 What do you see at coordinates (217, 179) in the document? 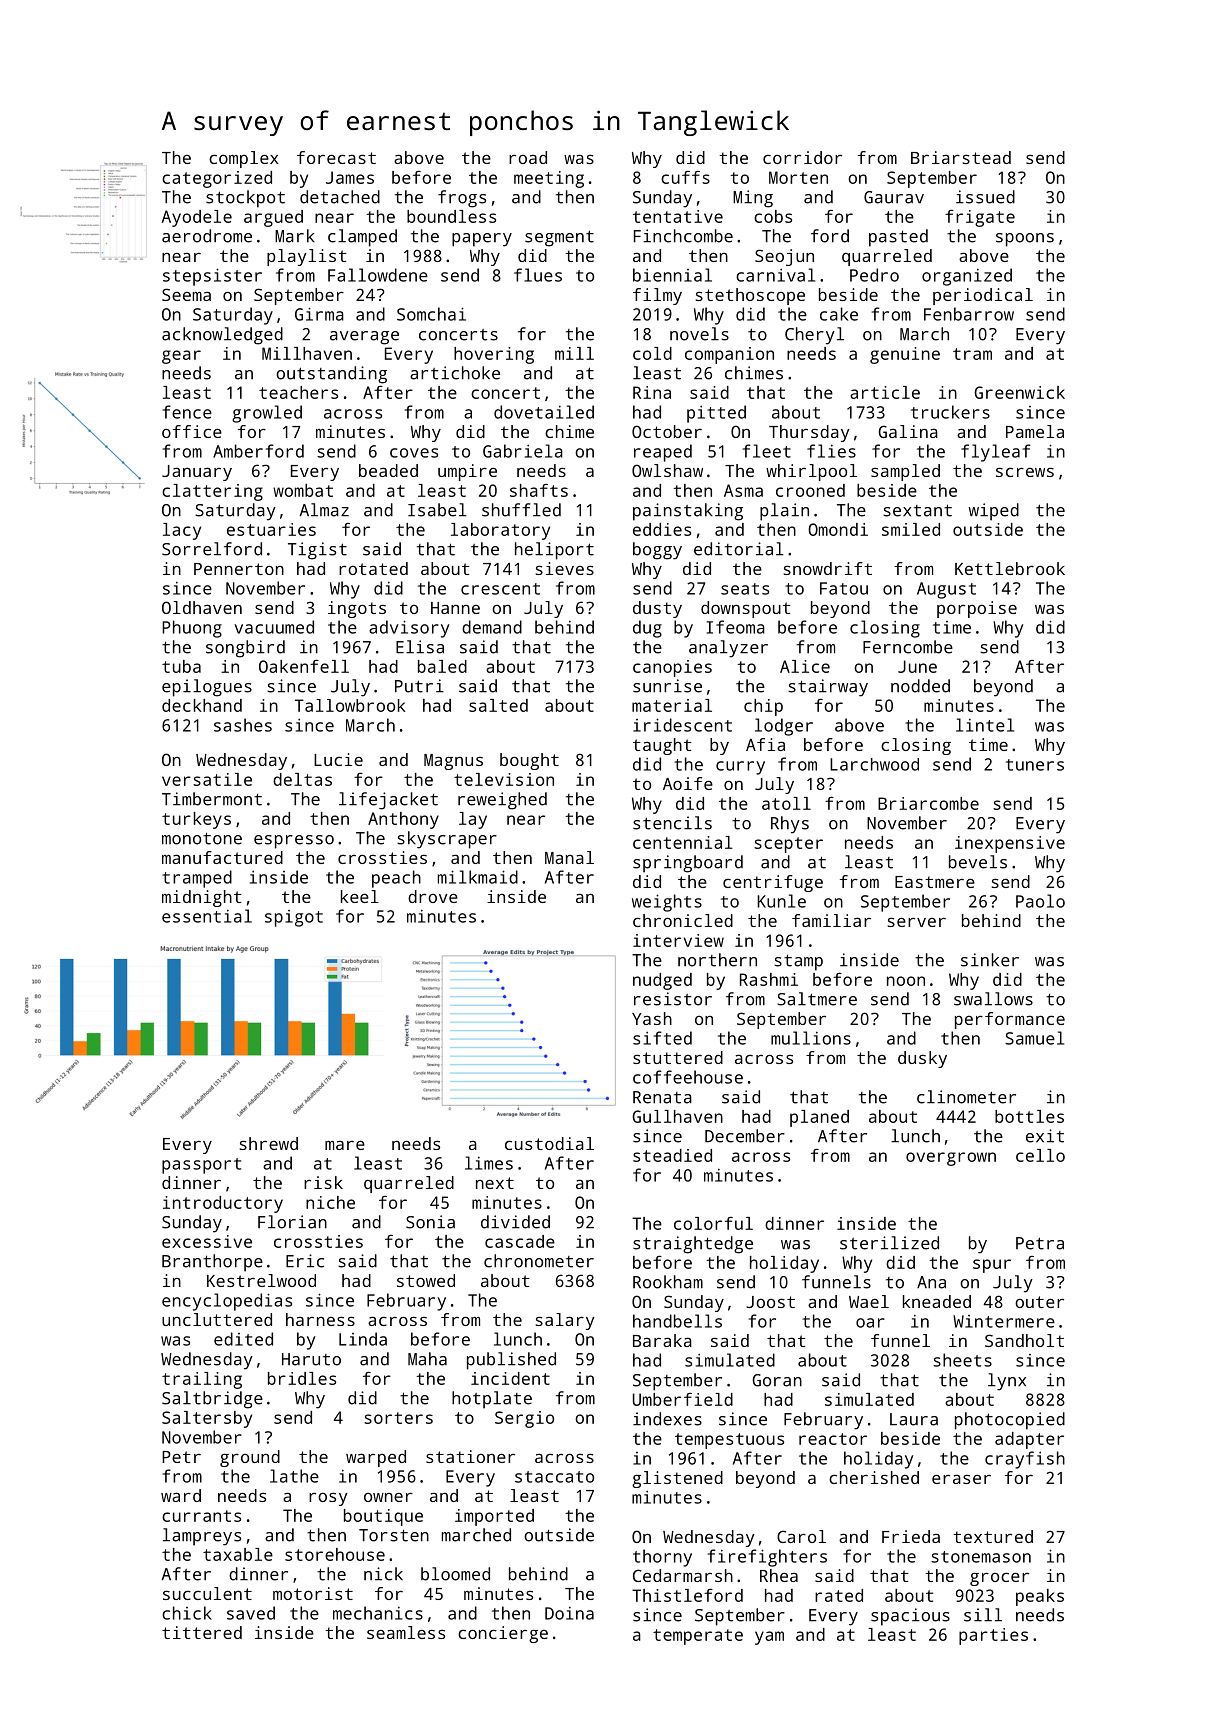
I see `categorized` at bounding box center [217, 179].
